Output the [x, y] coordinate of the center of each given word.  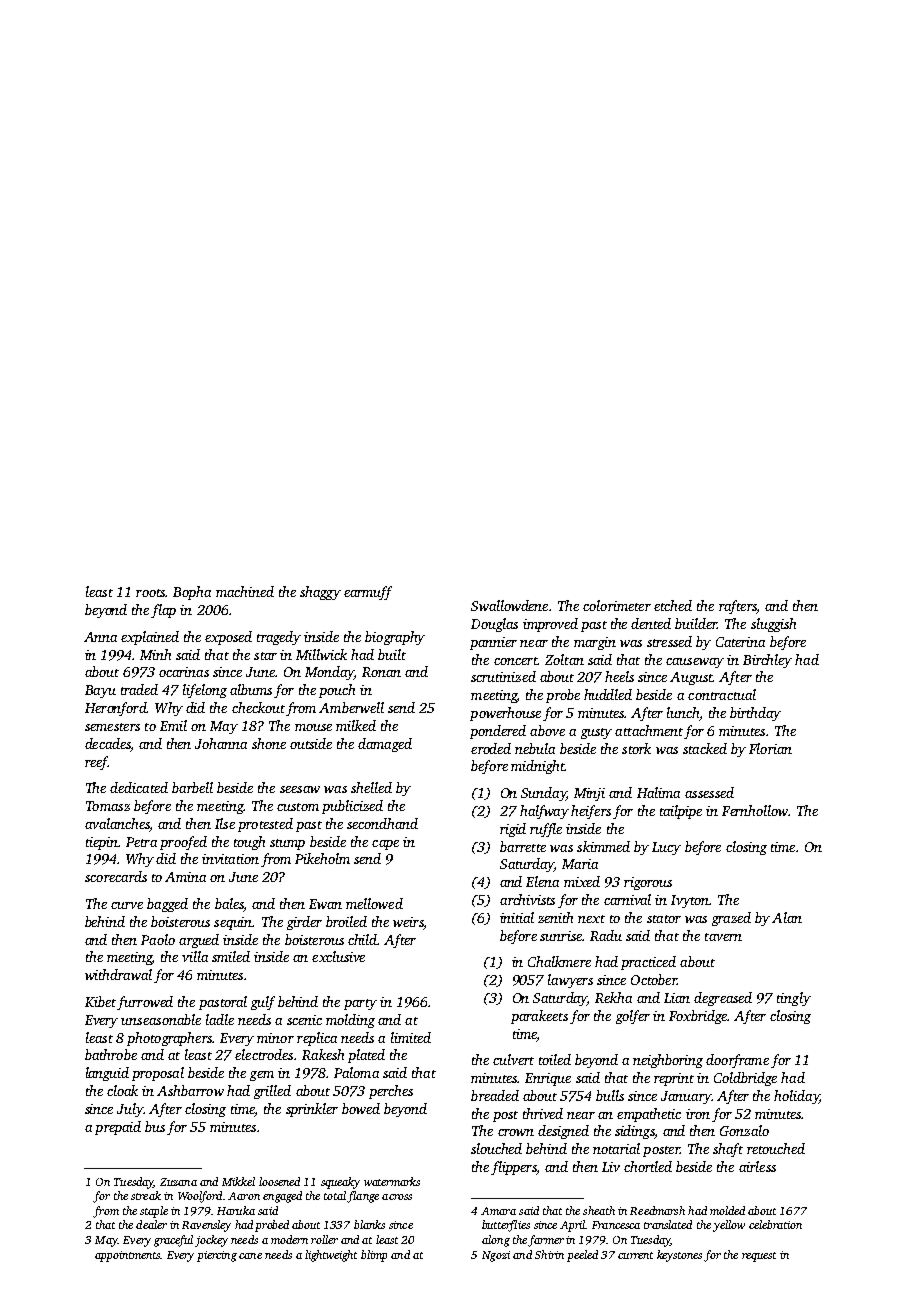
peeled [582, 1256]
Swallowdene [509, 605]
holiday [796, 1097]
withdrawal [118, 974]
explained [150, 638]
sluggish [773, 625]
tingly [794, 999]
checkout [258, 707]
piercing [217, 1256]
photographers [169, 1039]
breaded [495, 1095]
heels [619, 676]
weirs [408, 922]
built [392, 654]
